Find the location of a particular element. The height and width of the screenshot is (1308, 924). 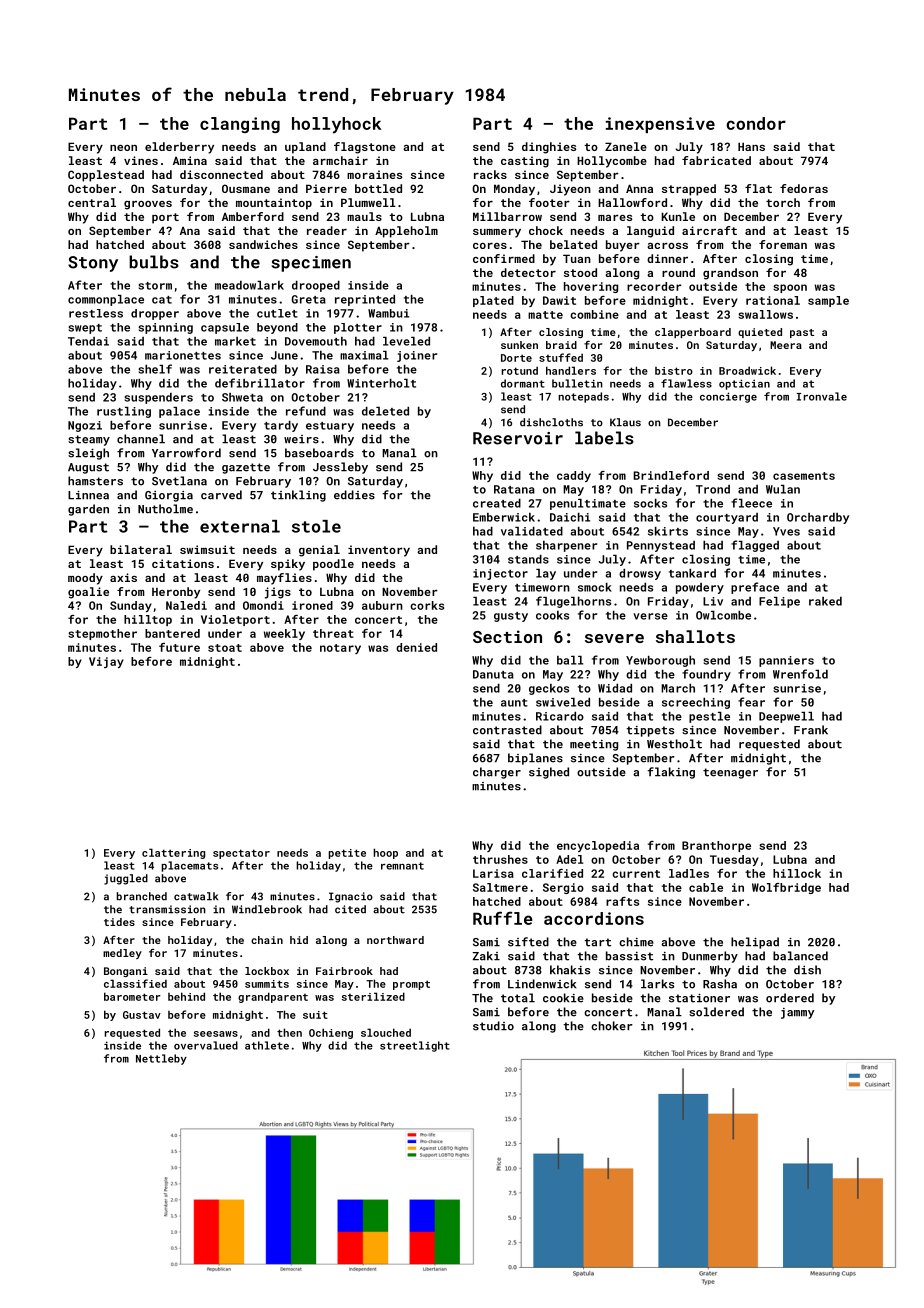

Vijay is located at coordinates (106, 662).
